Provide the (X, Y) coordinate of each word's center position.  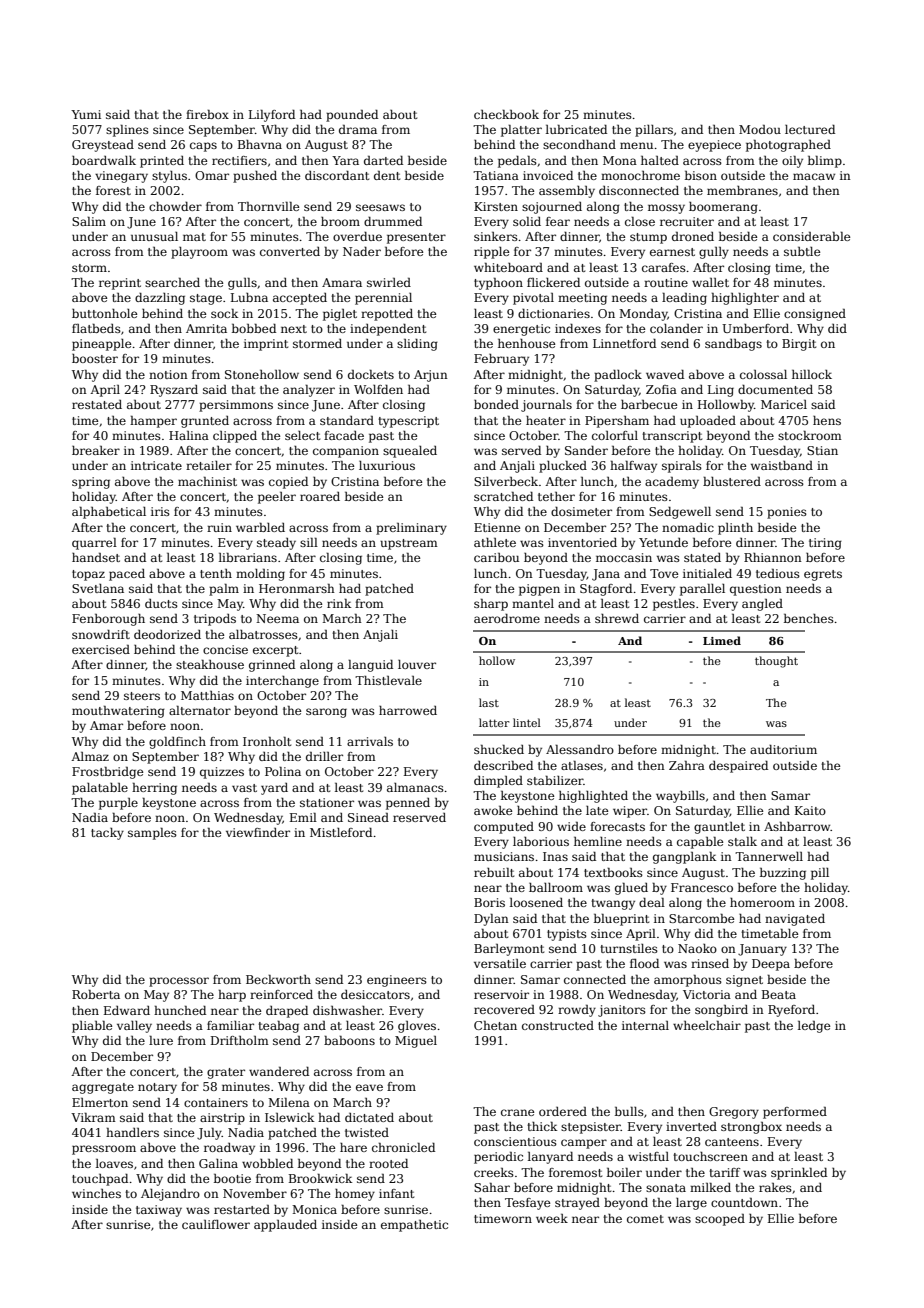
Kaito (810, 810)
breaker (96, 450)
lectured (810, 129)
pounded (352, 116)
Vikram (93, 1117)
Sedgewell (680, 513)
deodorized (167, 634)
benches (809, 618)
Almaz (90, 756)
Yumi (86, 114)
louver (417, 664)
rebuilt (494, 872)
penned (408, 804)
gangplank (684, 858)
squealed (410, 452)
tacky (107, 834)
